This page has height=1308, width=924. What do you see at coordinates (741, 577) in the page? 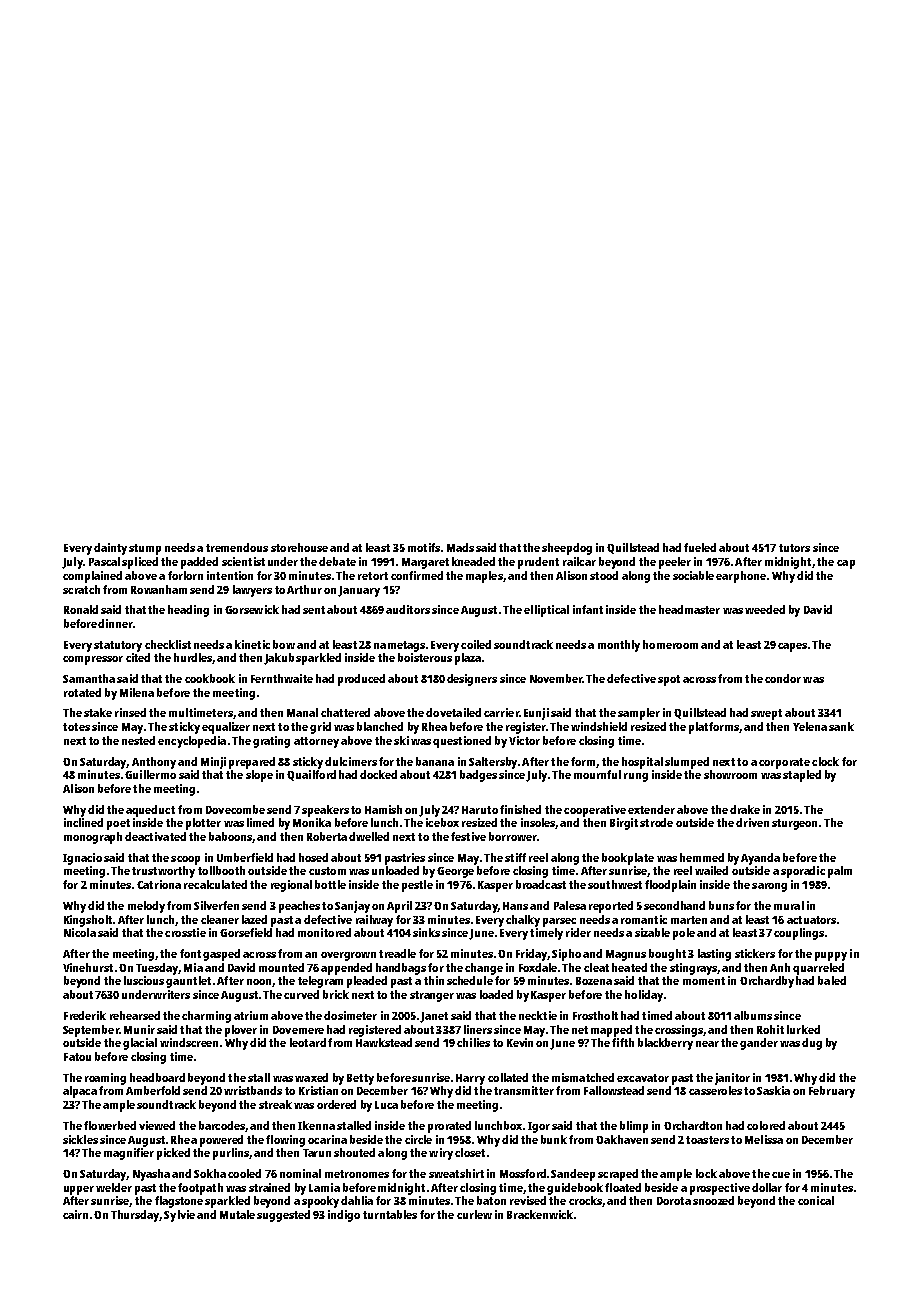
I see `earphone` at bounding box center [741, 577].
